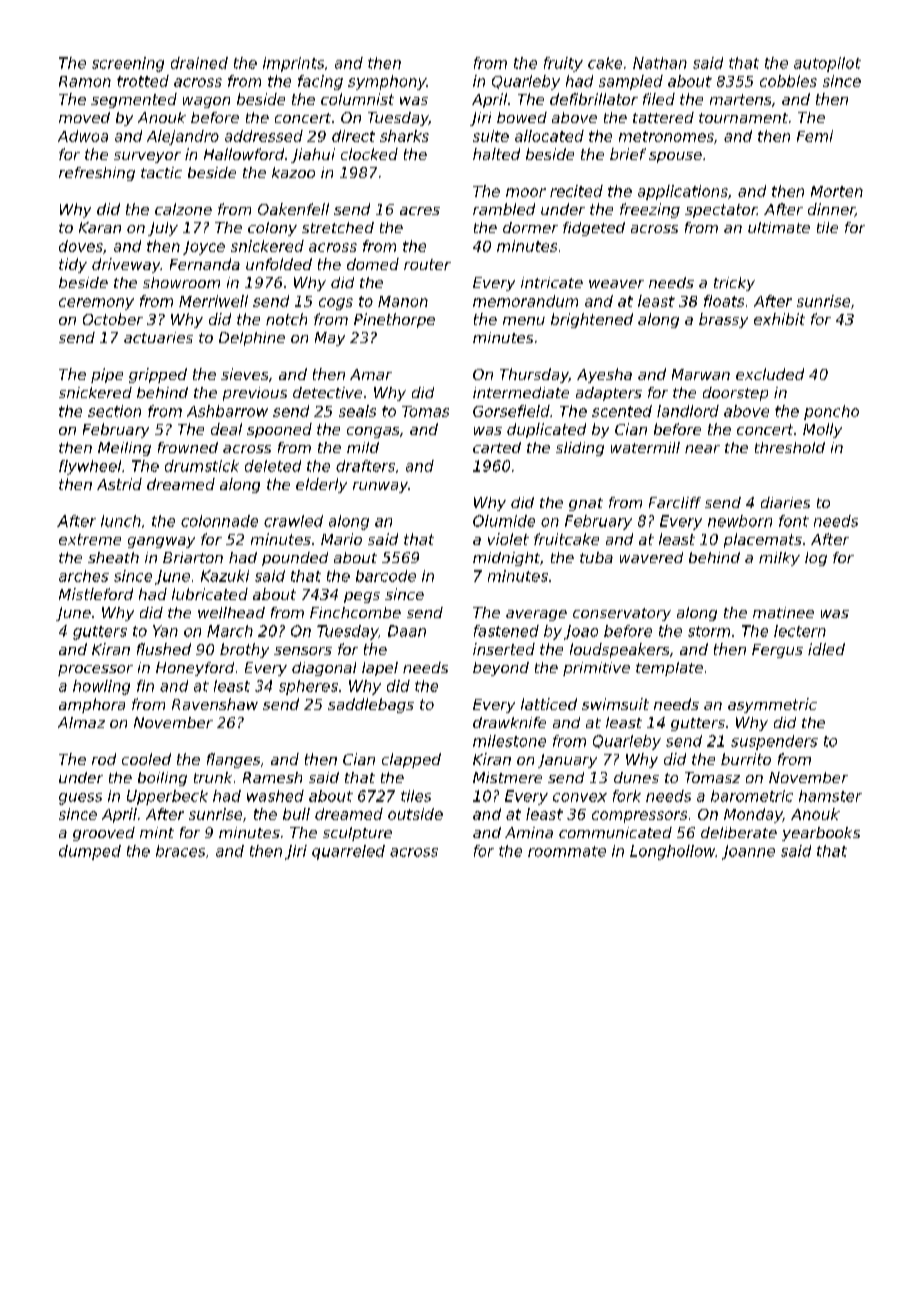 The height and width of the page is (1308, 924). What do you see at coordinates (563, 64) in the page?
I see `fruity` at bounding box center [563, 64].
